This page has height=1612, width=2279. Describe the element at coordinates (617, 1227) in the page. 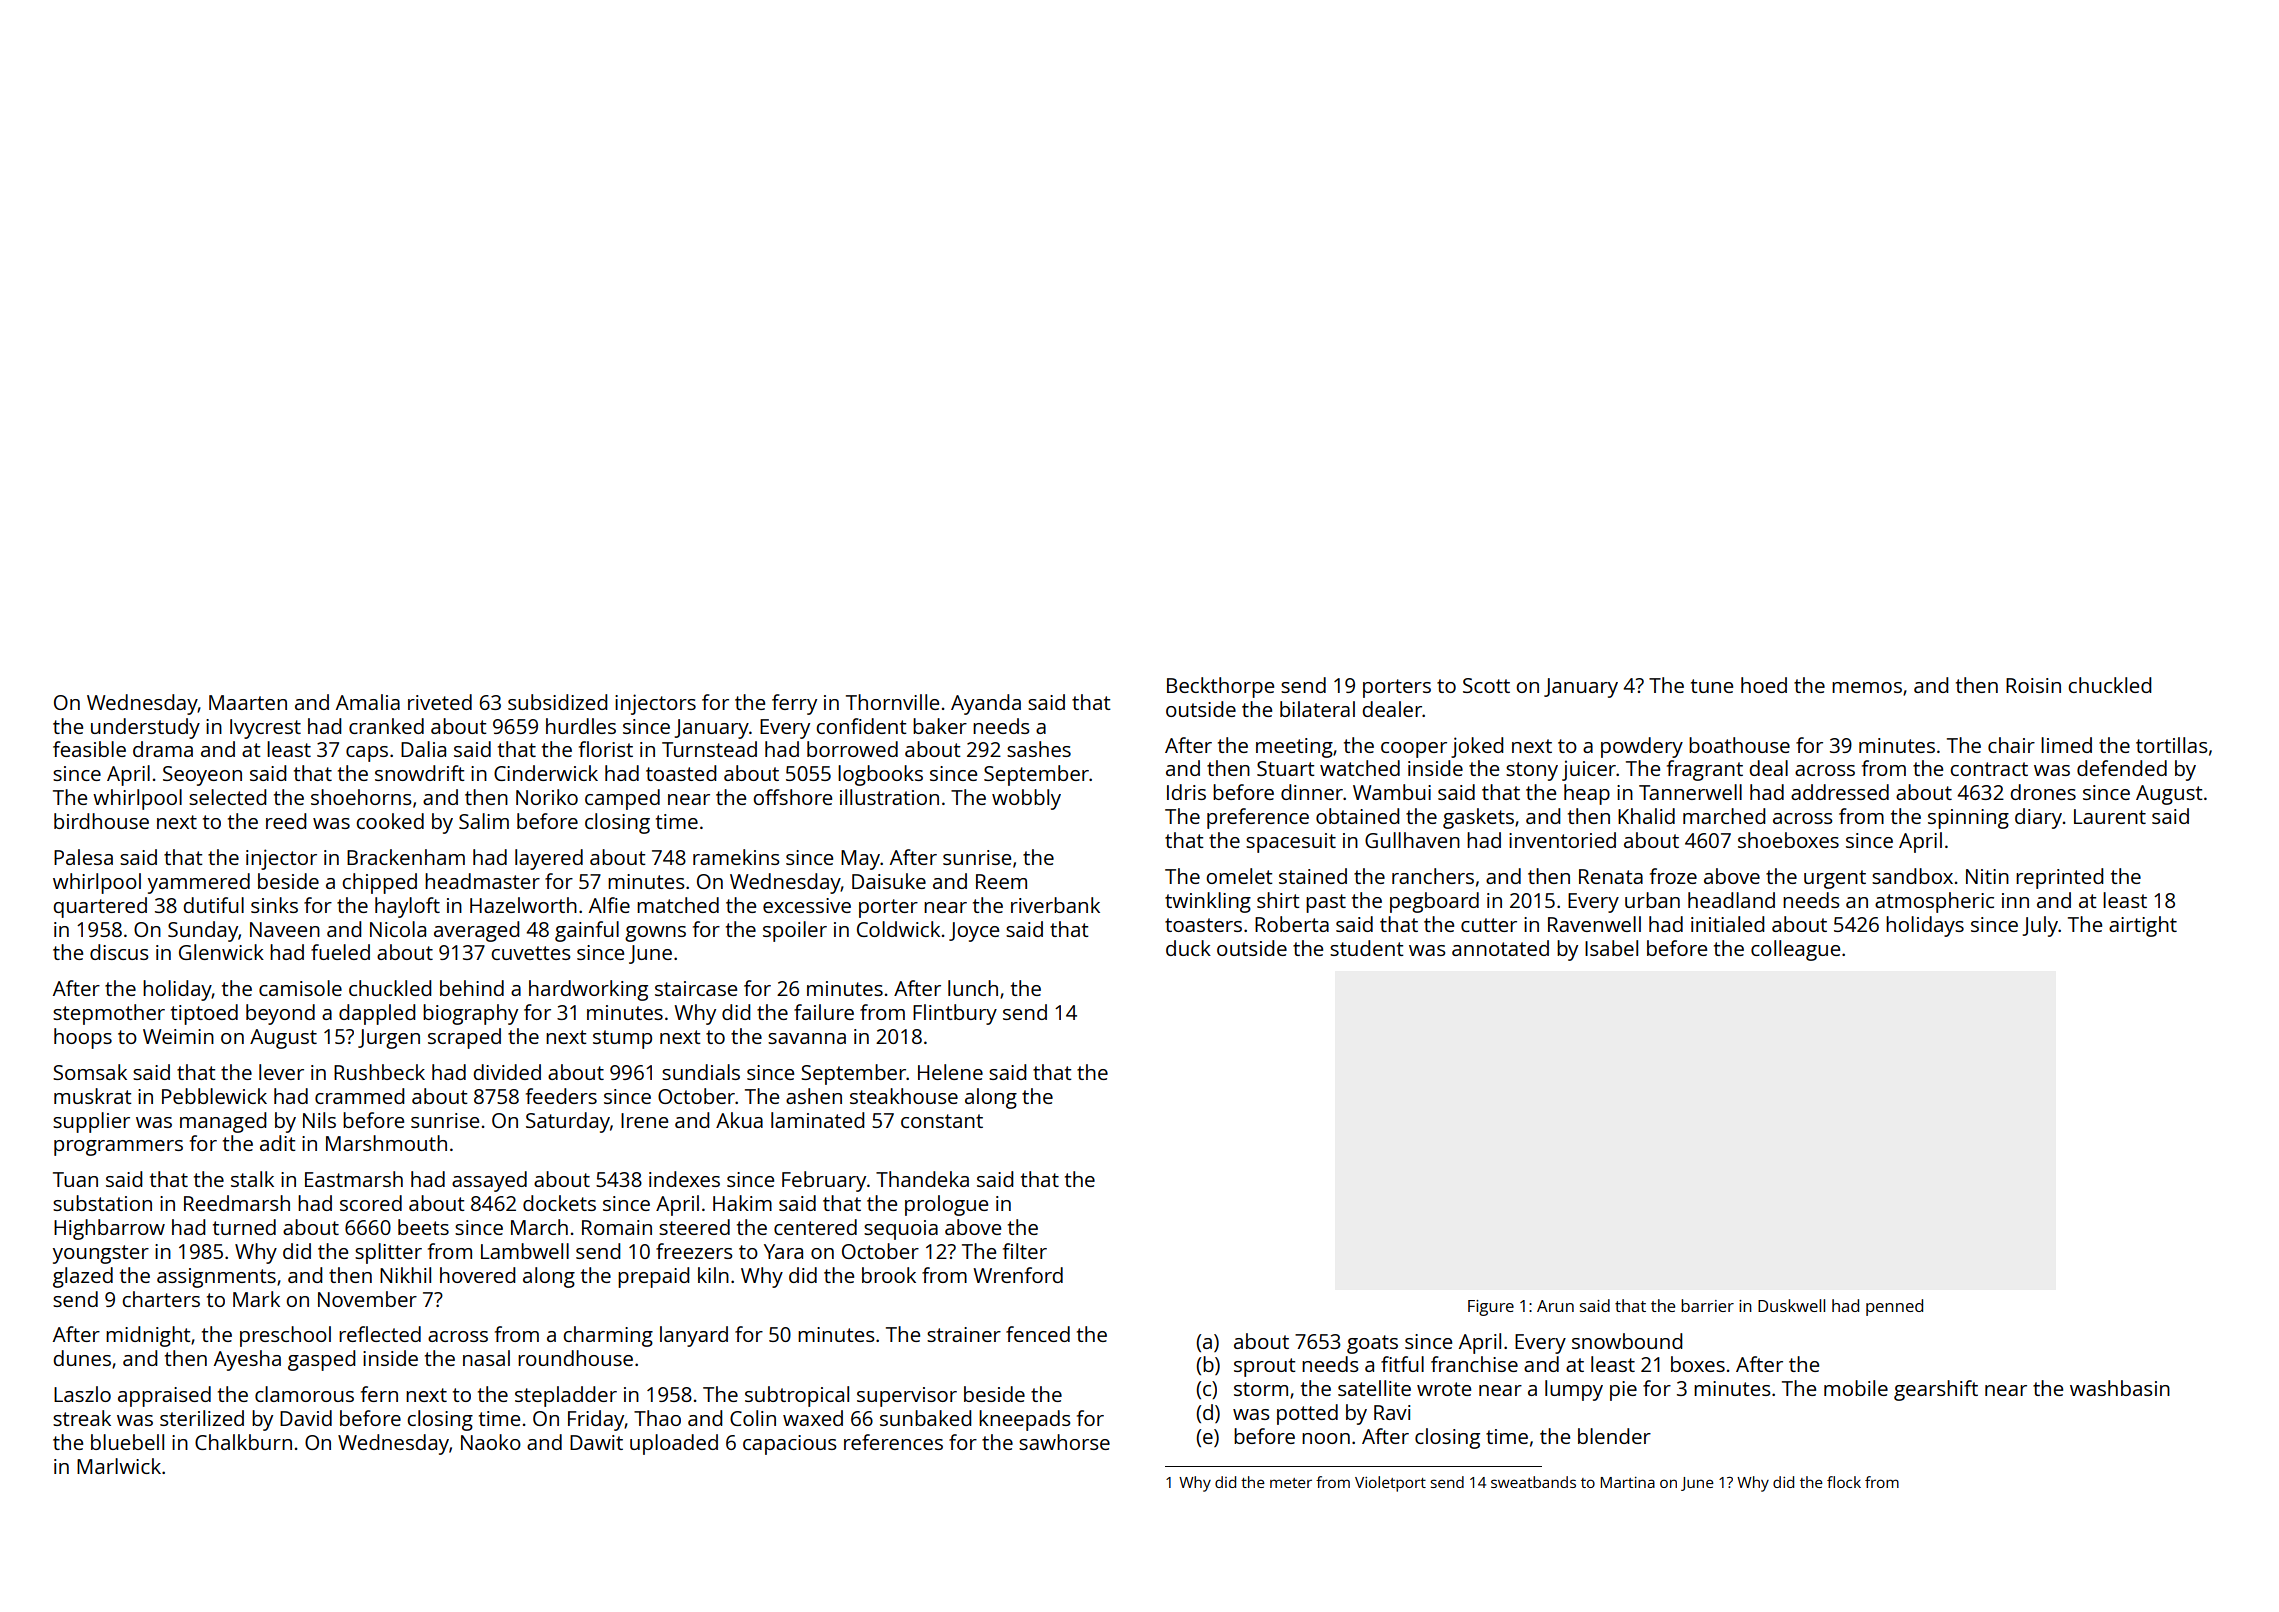

I see `Romain` at that location.
